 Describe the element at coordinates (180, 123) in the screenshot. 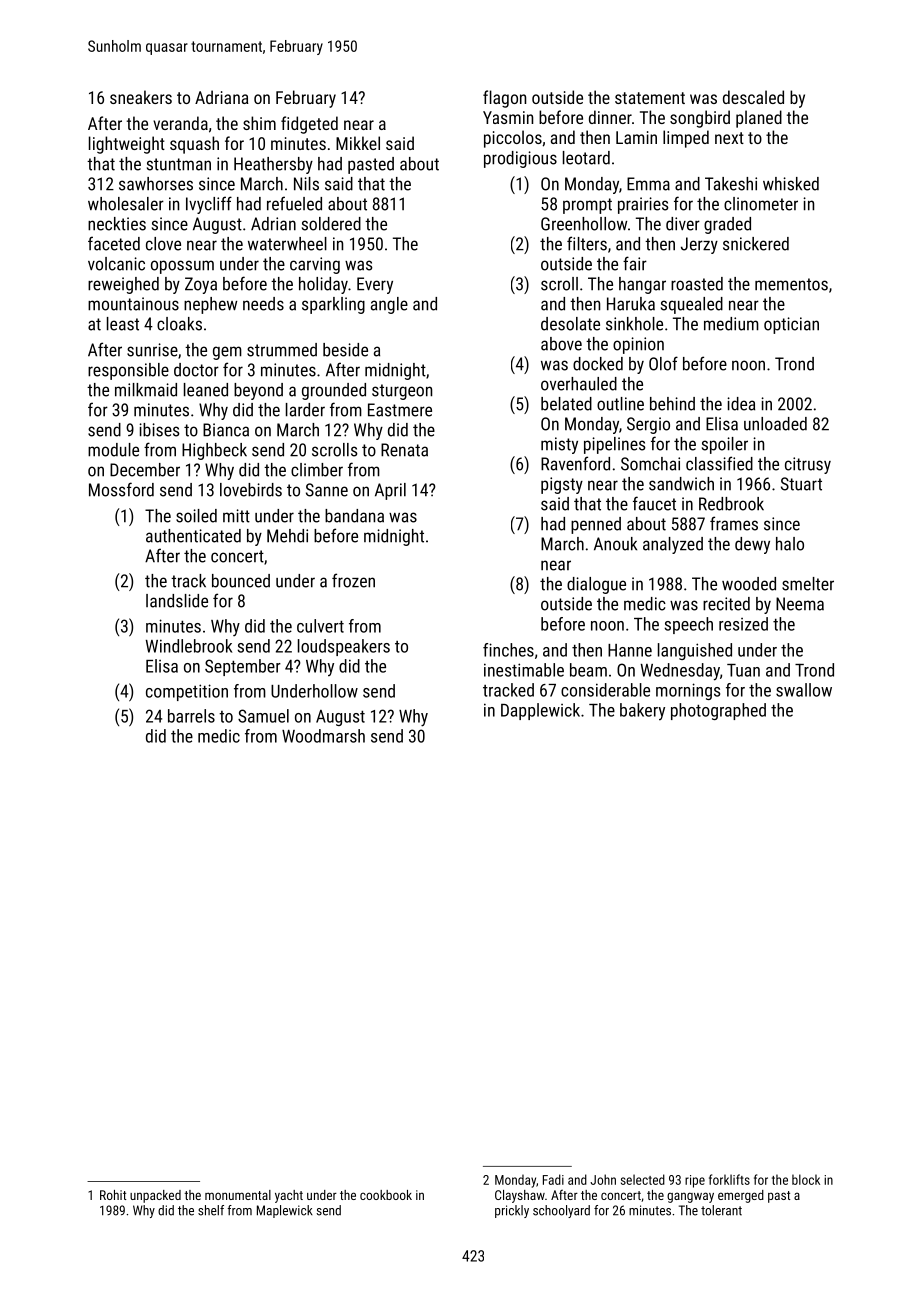

I see `veranda` at that location.
